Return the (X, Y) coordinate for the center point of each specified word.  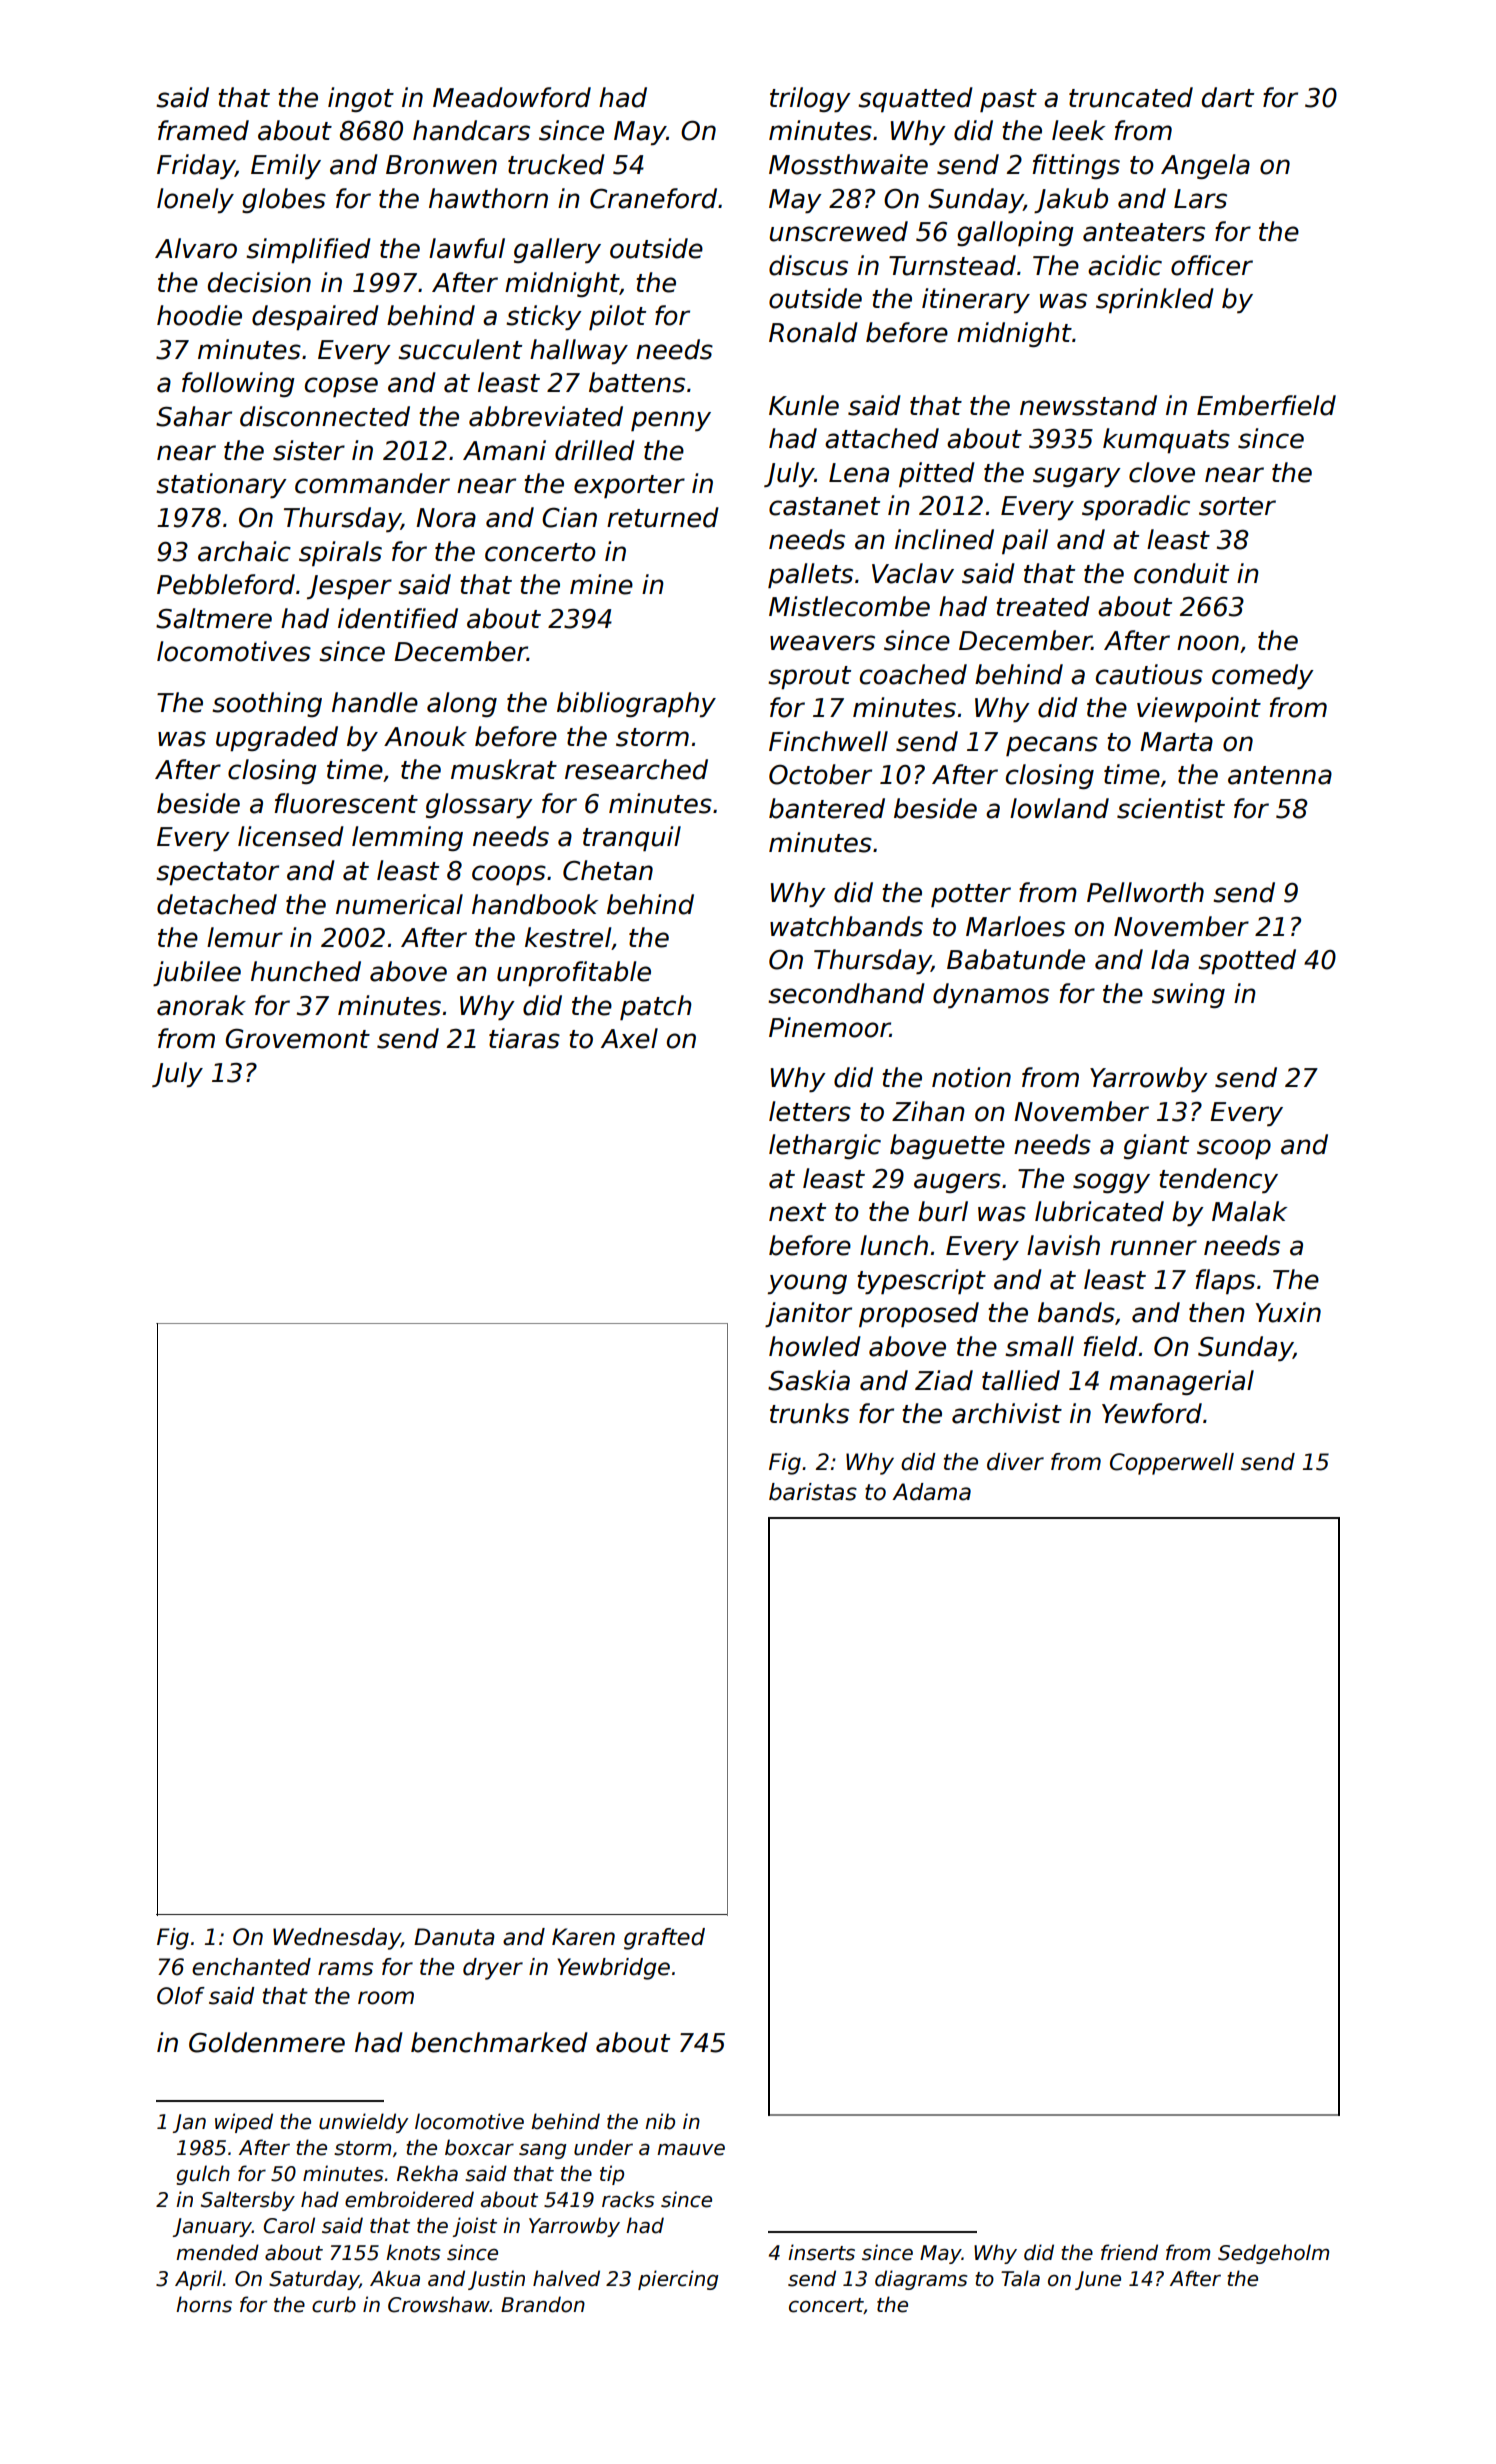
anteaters (1144, 232)
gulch (203, 2175)
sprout (809, 677)
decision (259, 282)
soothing (267, 704)
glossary (479, 805)
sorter (1237, 506)
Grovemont (298, 1038)
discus (808, 265)
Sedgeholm (1273, 2254)
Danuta (454, 1937)
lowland (1059, 808)
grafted (664, 1939)
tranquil (632, 839)
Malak (1249, 1211)
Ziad (944, 1380)
